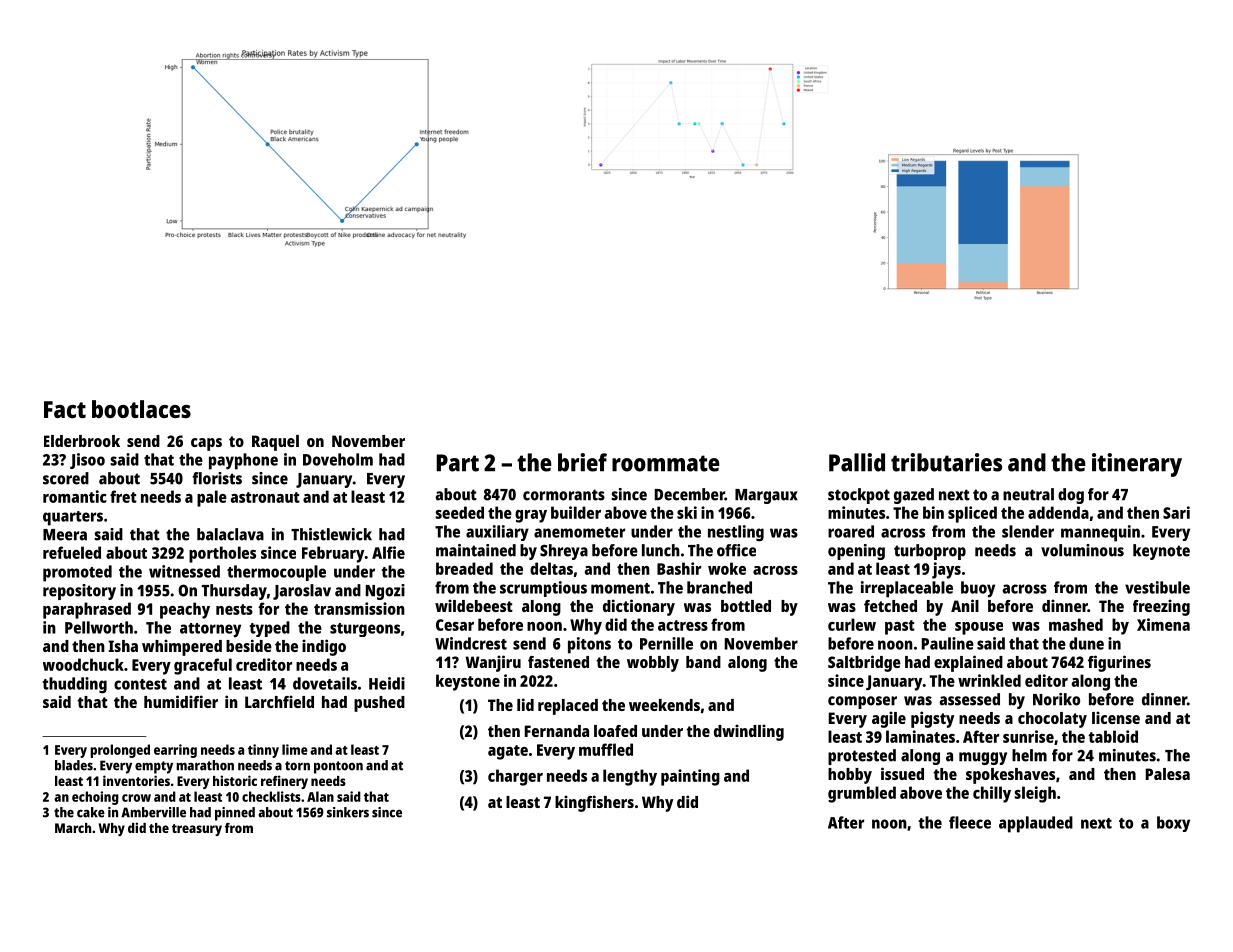 Image resolution: width=1233 pixels, height=952 pixels. Describe the element at coordinates (1173, 824) in the document. I see `boxy` at that location.
